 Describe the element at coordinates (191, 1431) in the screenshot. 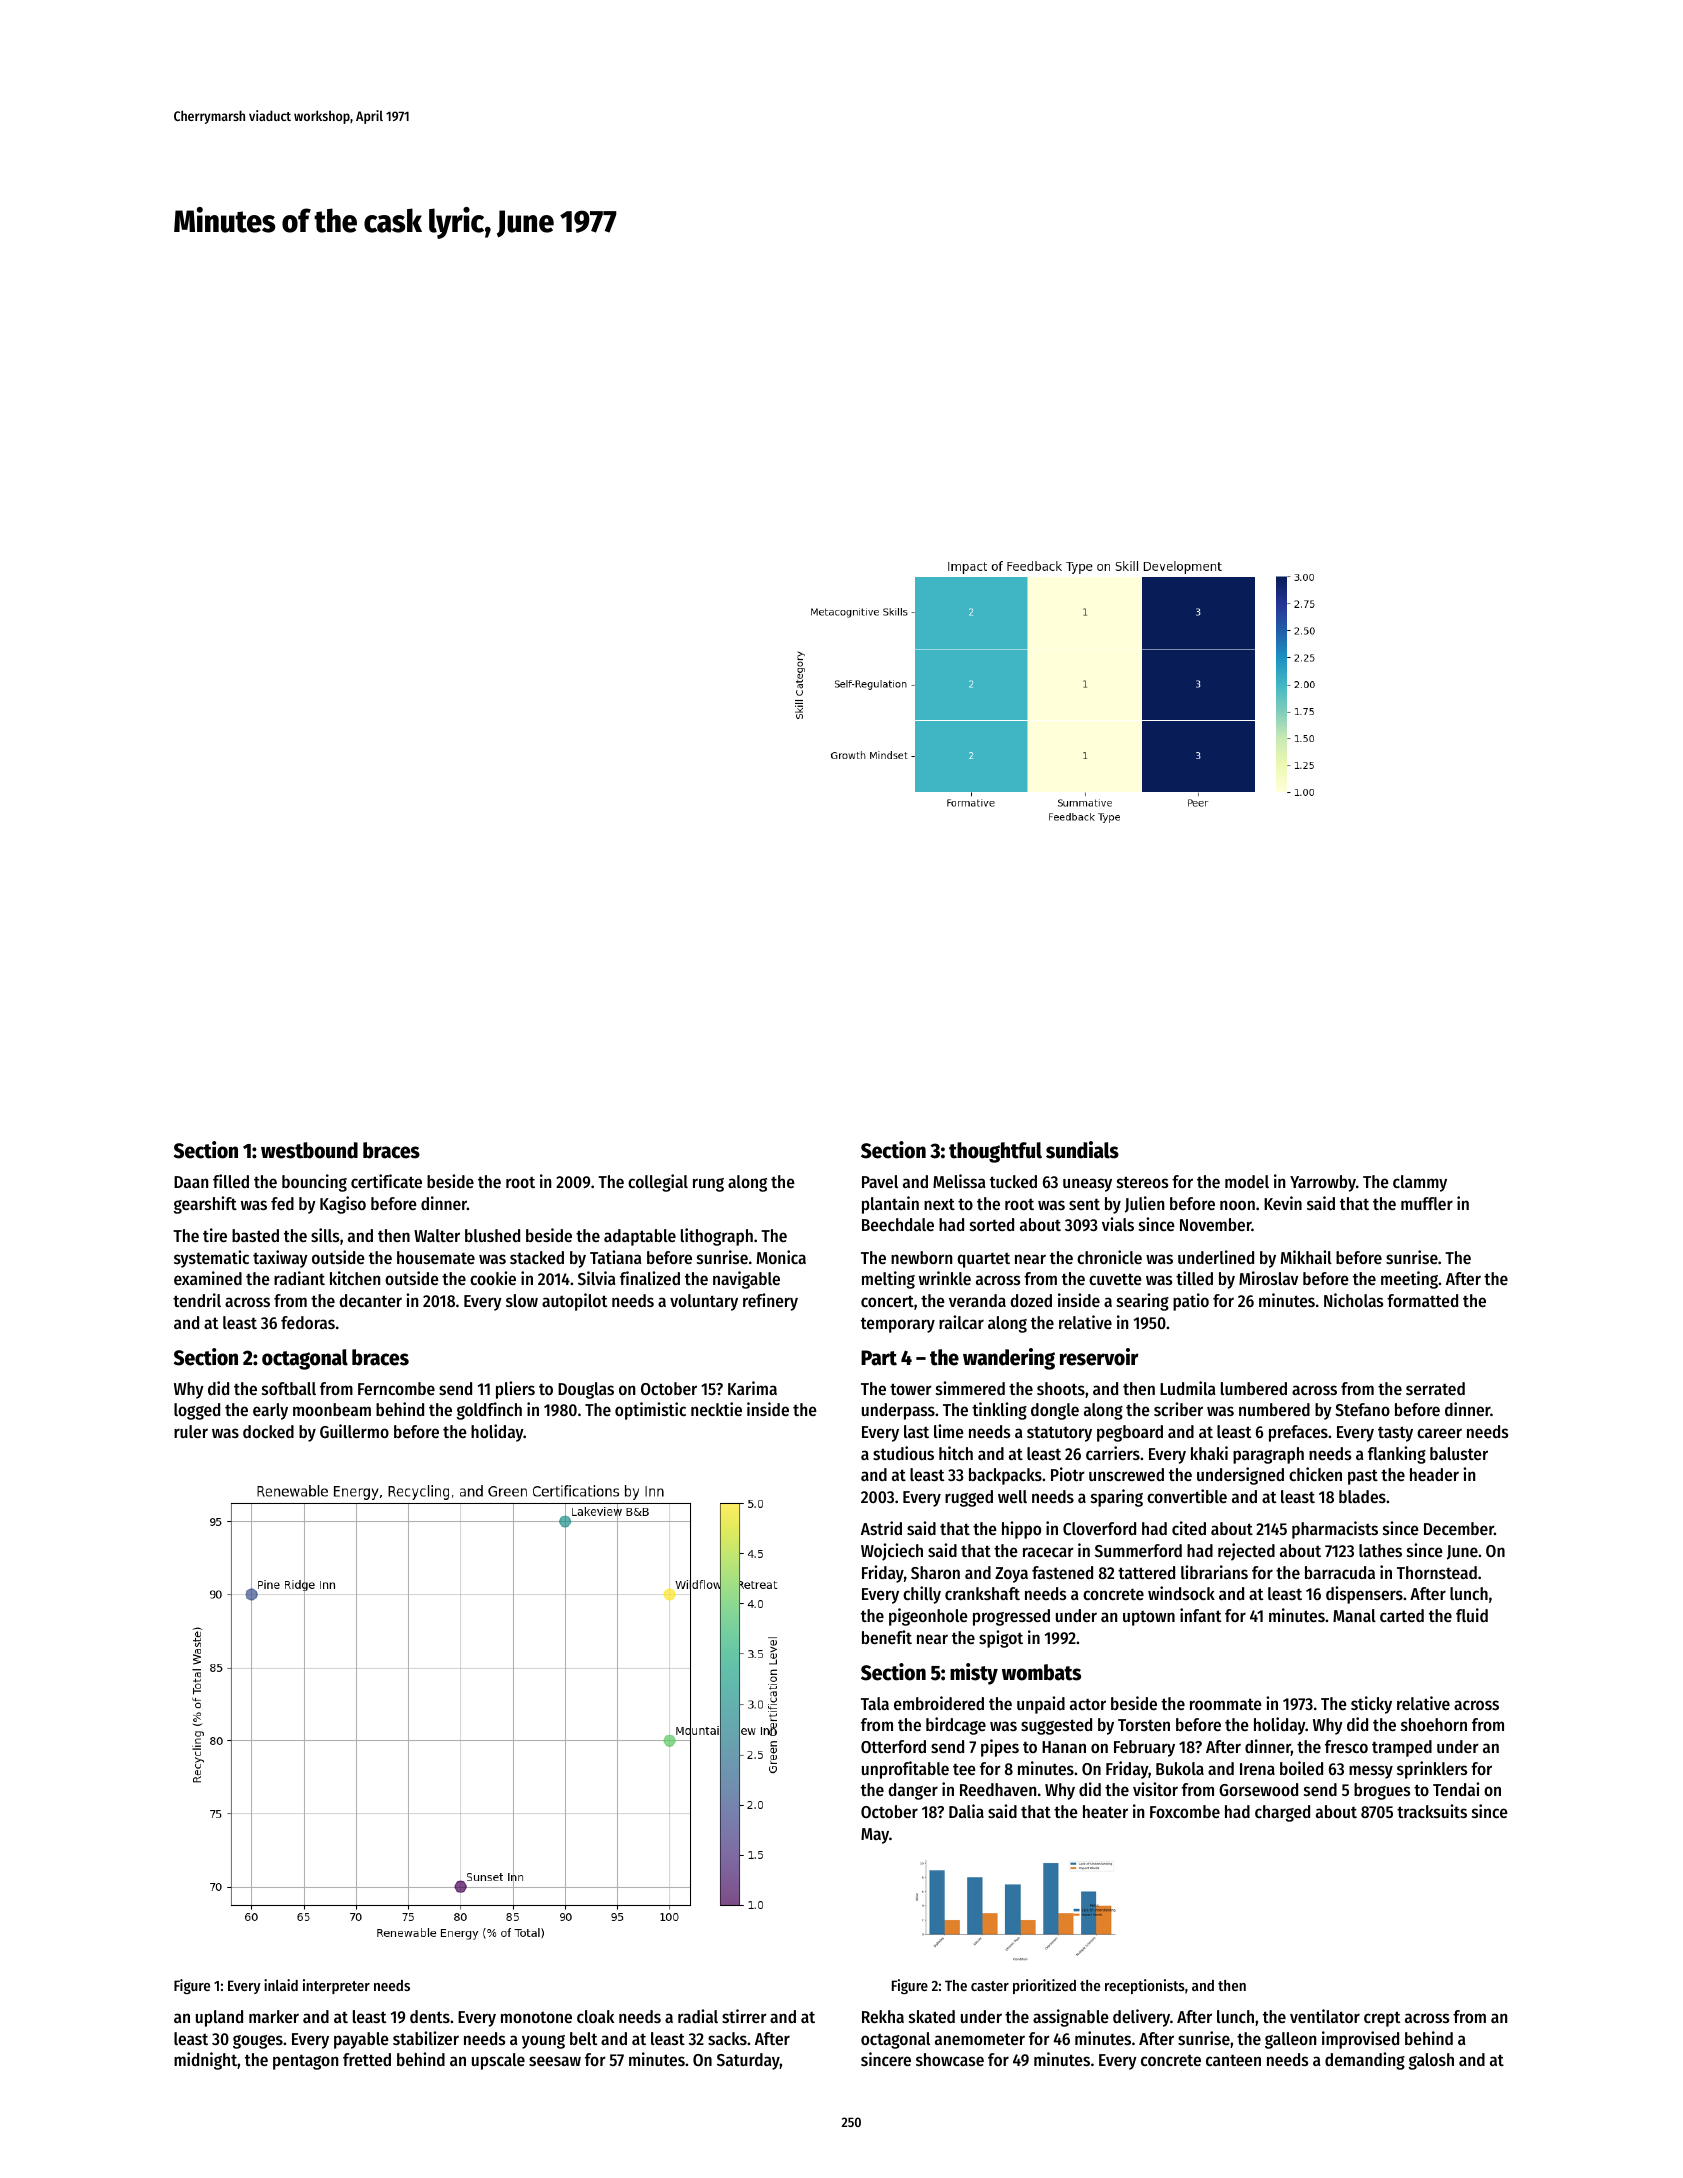

I see `ruler` at that location.
